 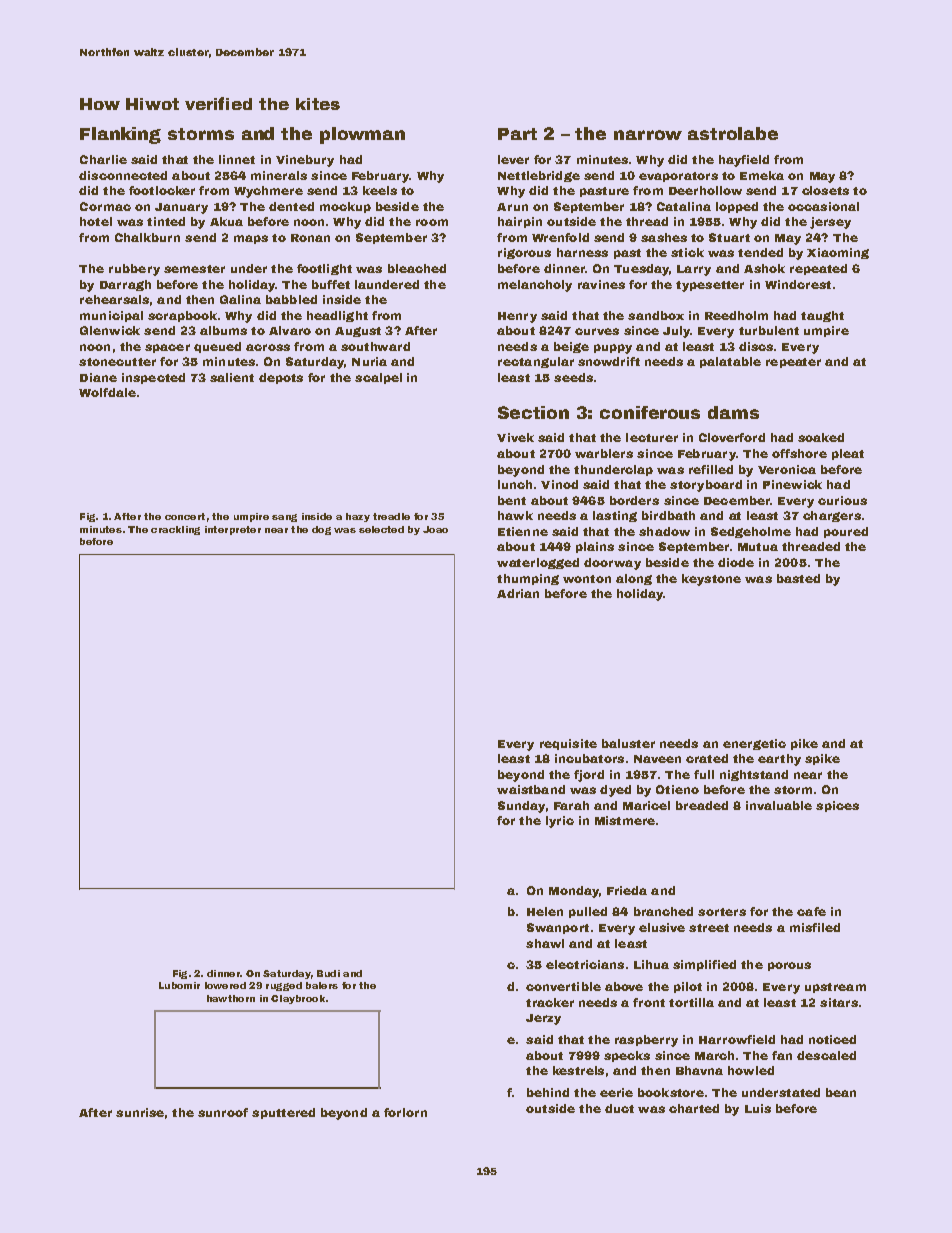 What do you see at coordinates (175, 530) in the image?
I see `crackling` at bounding box center [175, 530].
